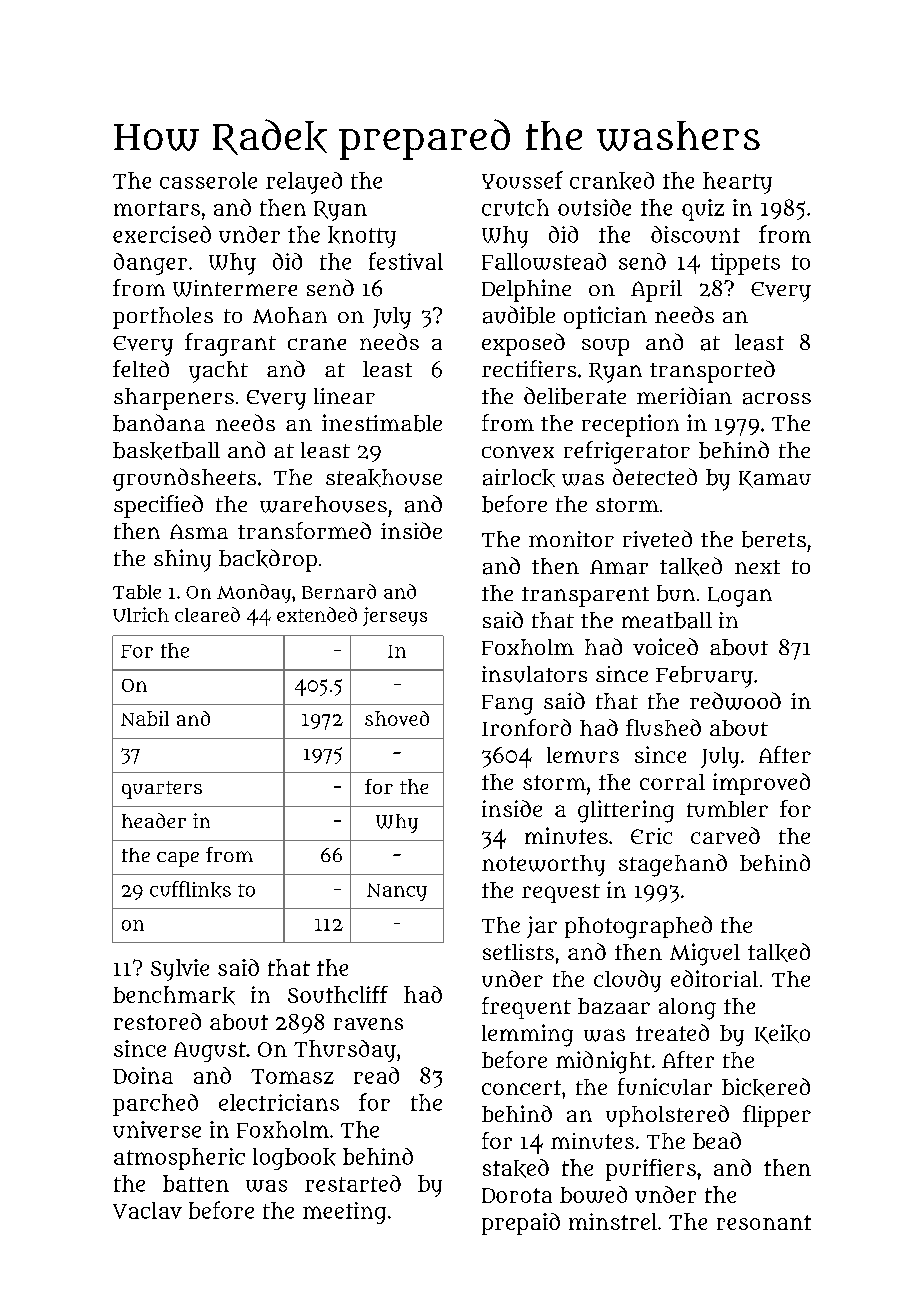  What do you see at coordinates (745, 264) in the screenshot?
I see `tippets` at bounding box center [745, 264].
